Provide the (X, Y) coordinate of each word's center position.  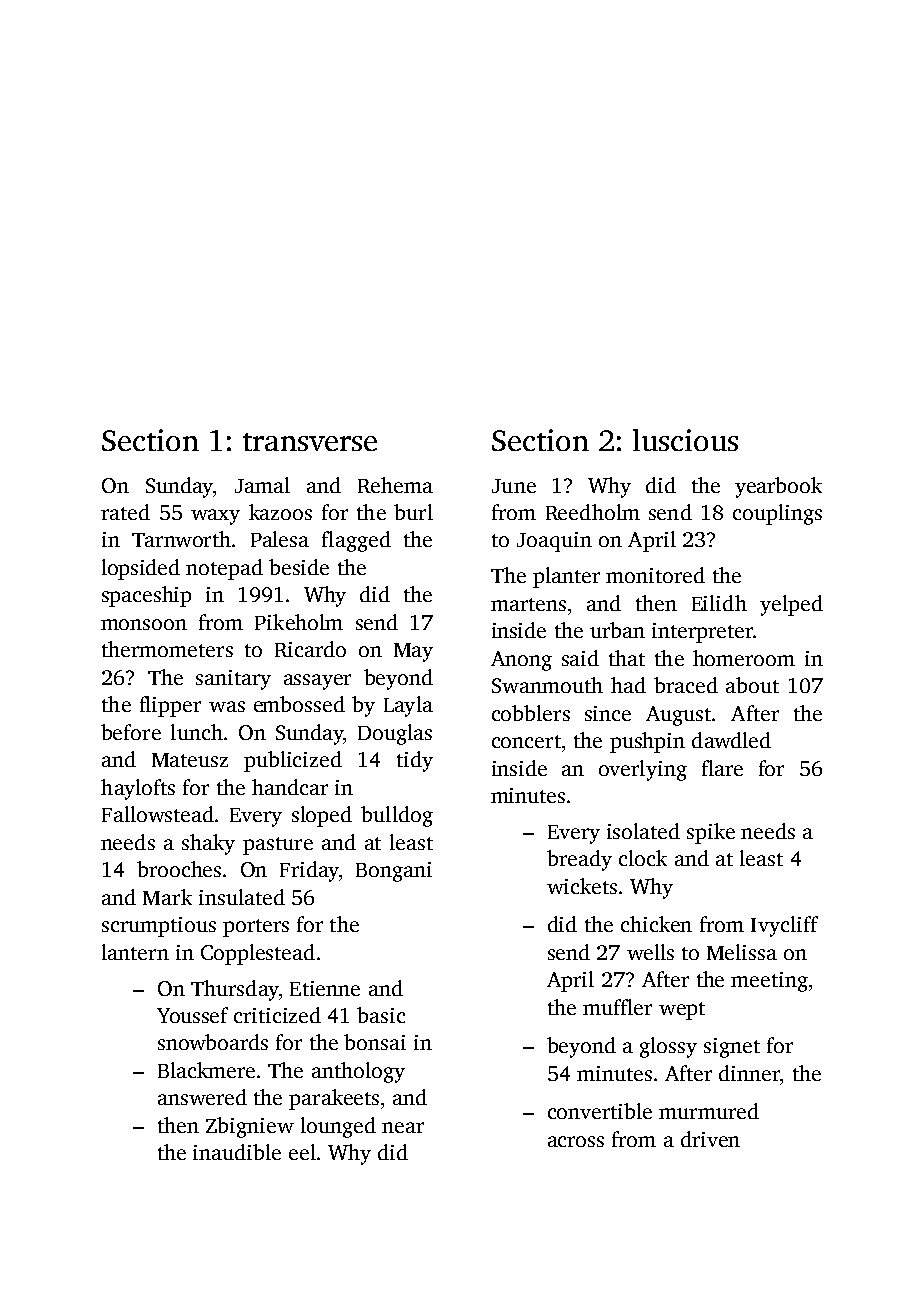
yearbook (778, 487)
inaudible (237, 1152)
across (576, 1141)
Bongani (394, 872)
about (752, 685)
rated (125, 512)
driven (710, 1139)
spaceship (146, 596)
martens (528, 604)
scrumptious (159, 927)
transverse (310, 442)
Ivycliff (784, 926)
